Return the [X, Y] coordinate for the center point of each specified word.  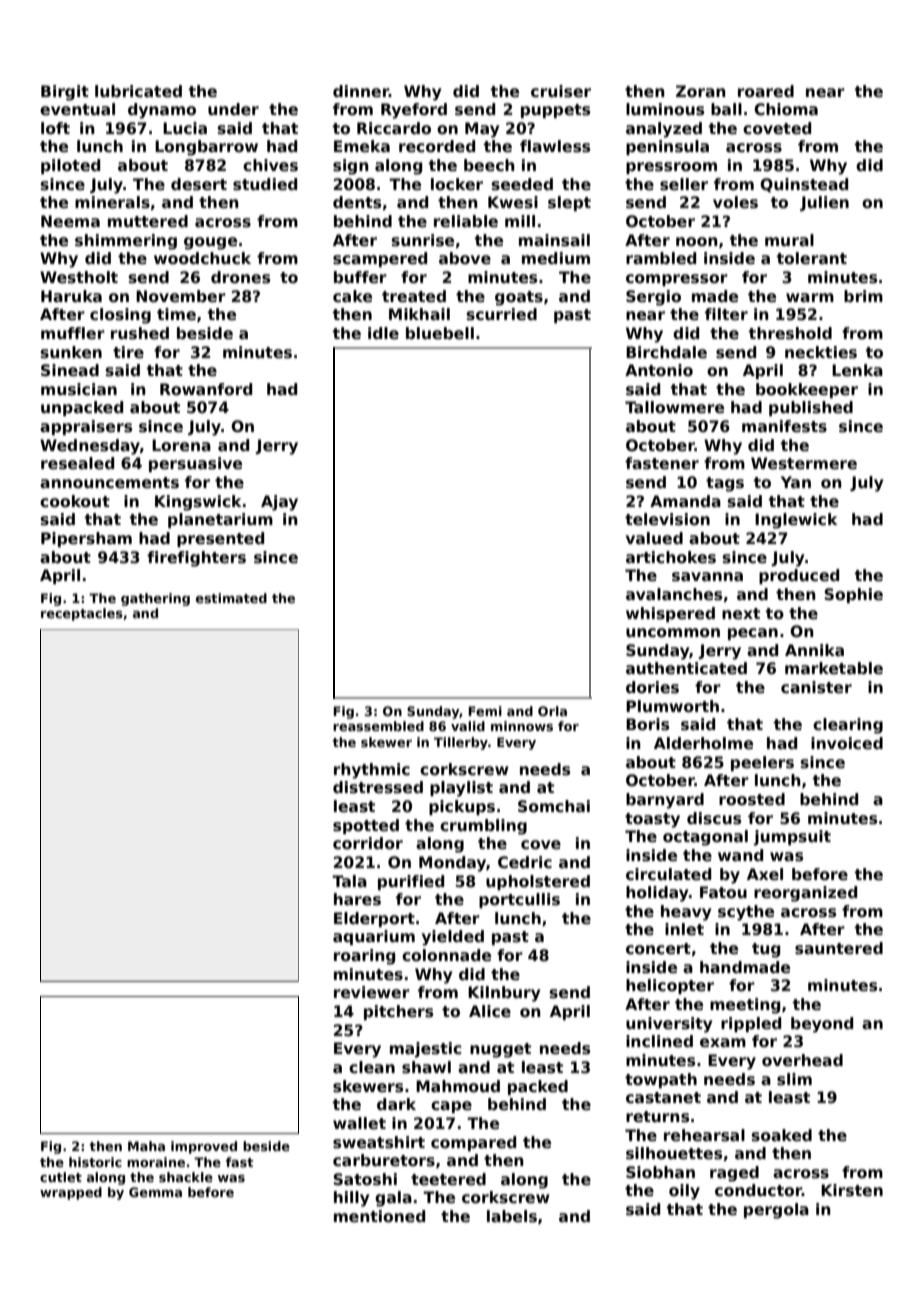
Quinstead [804, 185]
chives [270, 165]
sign [351, 167]
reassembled [378, 726]
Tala [349, 881]
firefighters [196, 559]
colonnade [446, 955]
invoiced [847, 743]
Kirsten [852, 1190]
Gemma [155, 1192]
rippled [751, 1024]
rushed [140, 333]
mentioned [379, 1216]
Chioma [786, 109]
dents [357, 202]
